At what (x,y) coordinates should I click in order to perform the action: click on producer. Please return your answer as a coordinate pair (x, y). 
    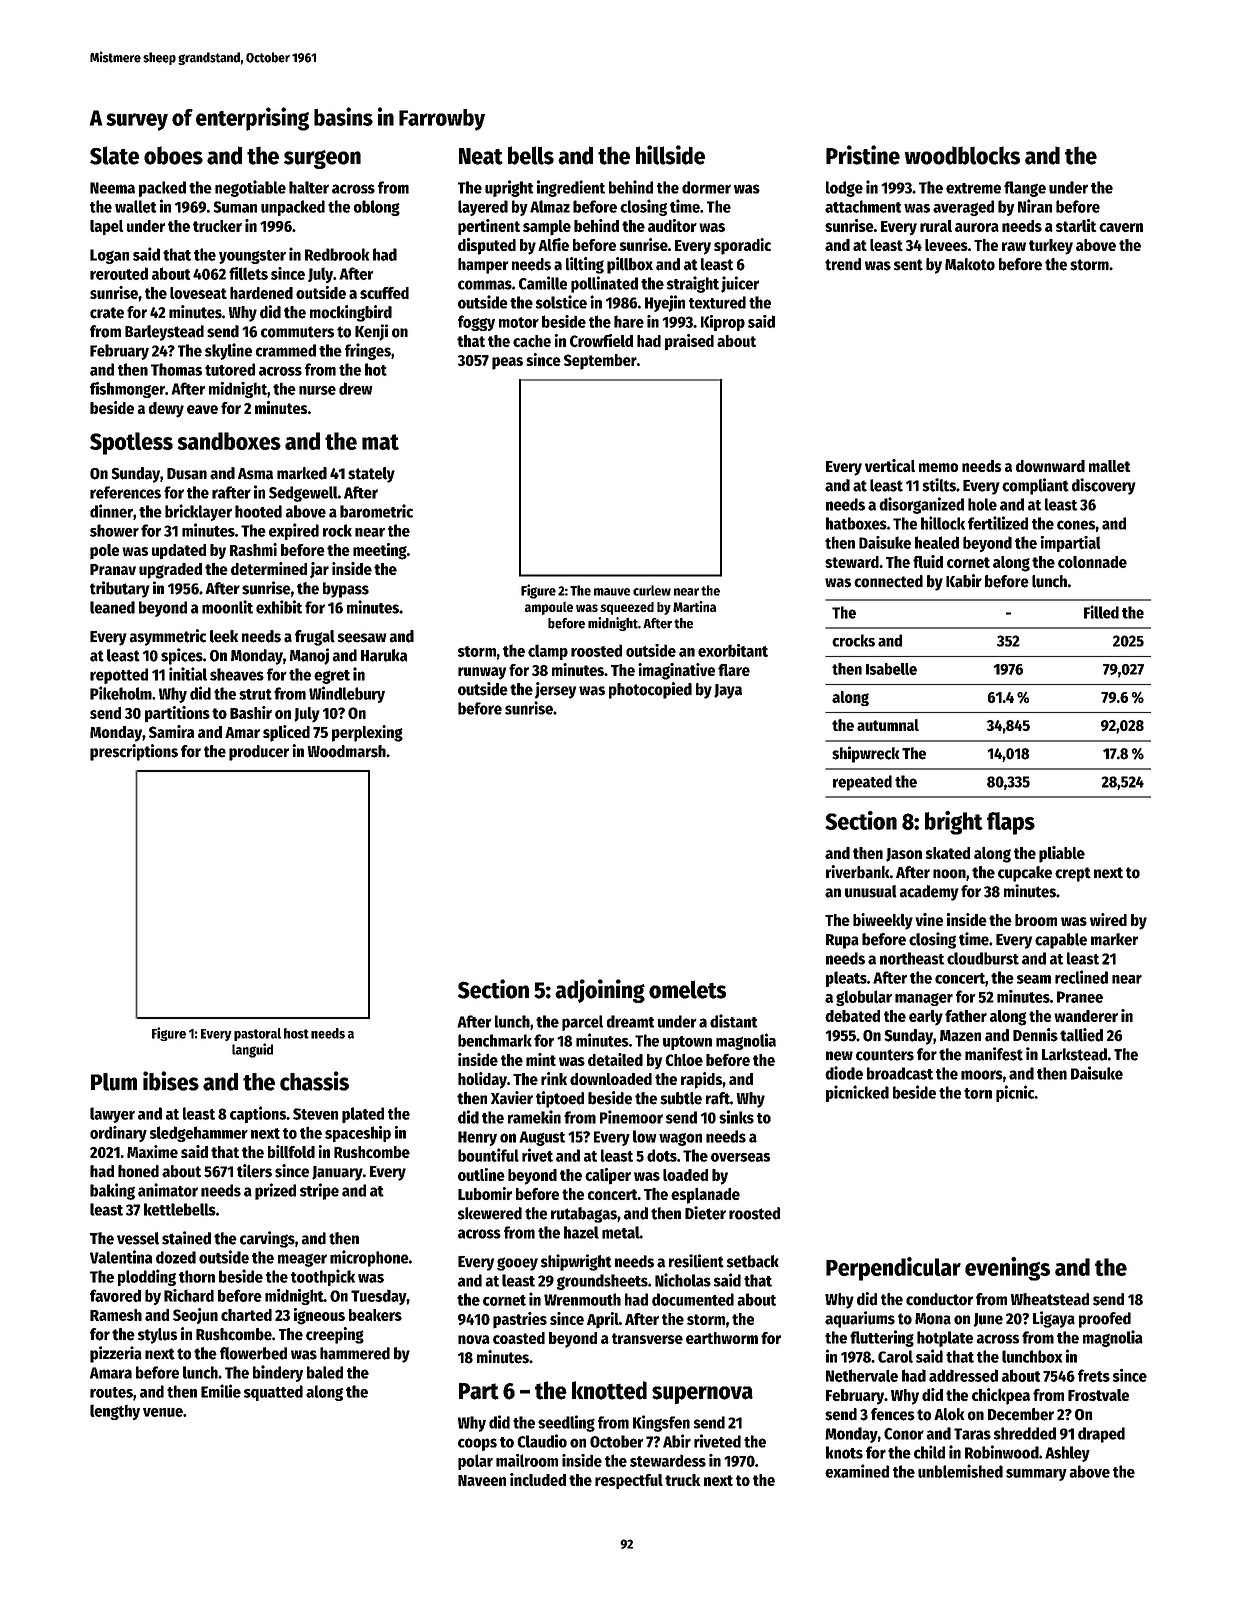
    Looking at the image, I should click on (259, 753).
